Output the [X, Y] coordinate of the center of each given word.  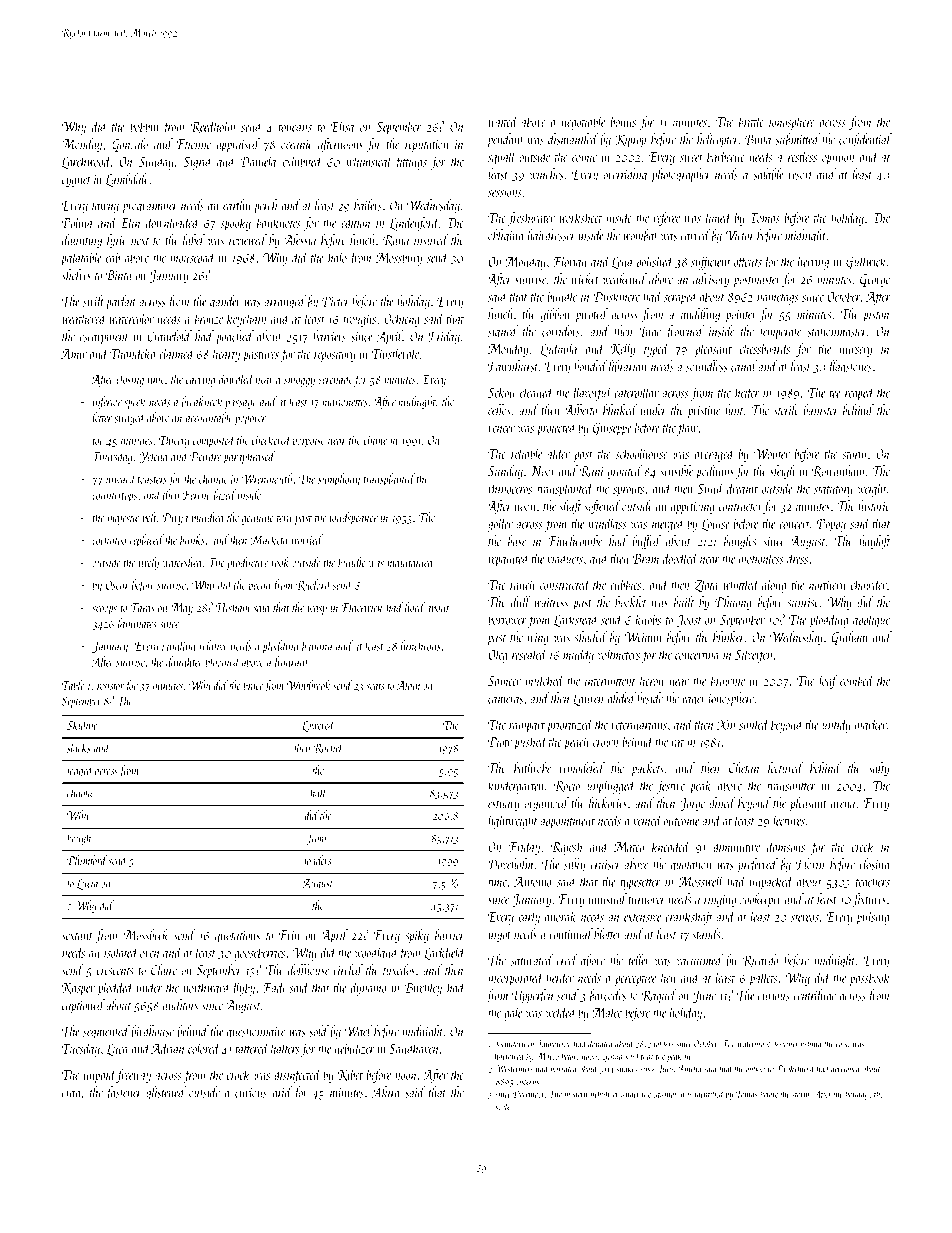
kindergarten [515, 786]
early [529, 917]
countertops [115, 498]
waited [503, 121]
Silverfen [753, 655]
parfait [121, 302]
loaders [317, 860]
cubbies [625, 584]
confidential [865, 140]
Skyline [82, 726]
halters [285, 1048]
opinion [838, 158]
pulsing [872, 917]
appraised [238, 145]
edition [355, 222]
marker [871, 724]
